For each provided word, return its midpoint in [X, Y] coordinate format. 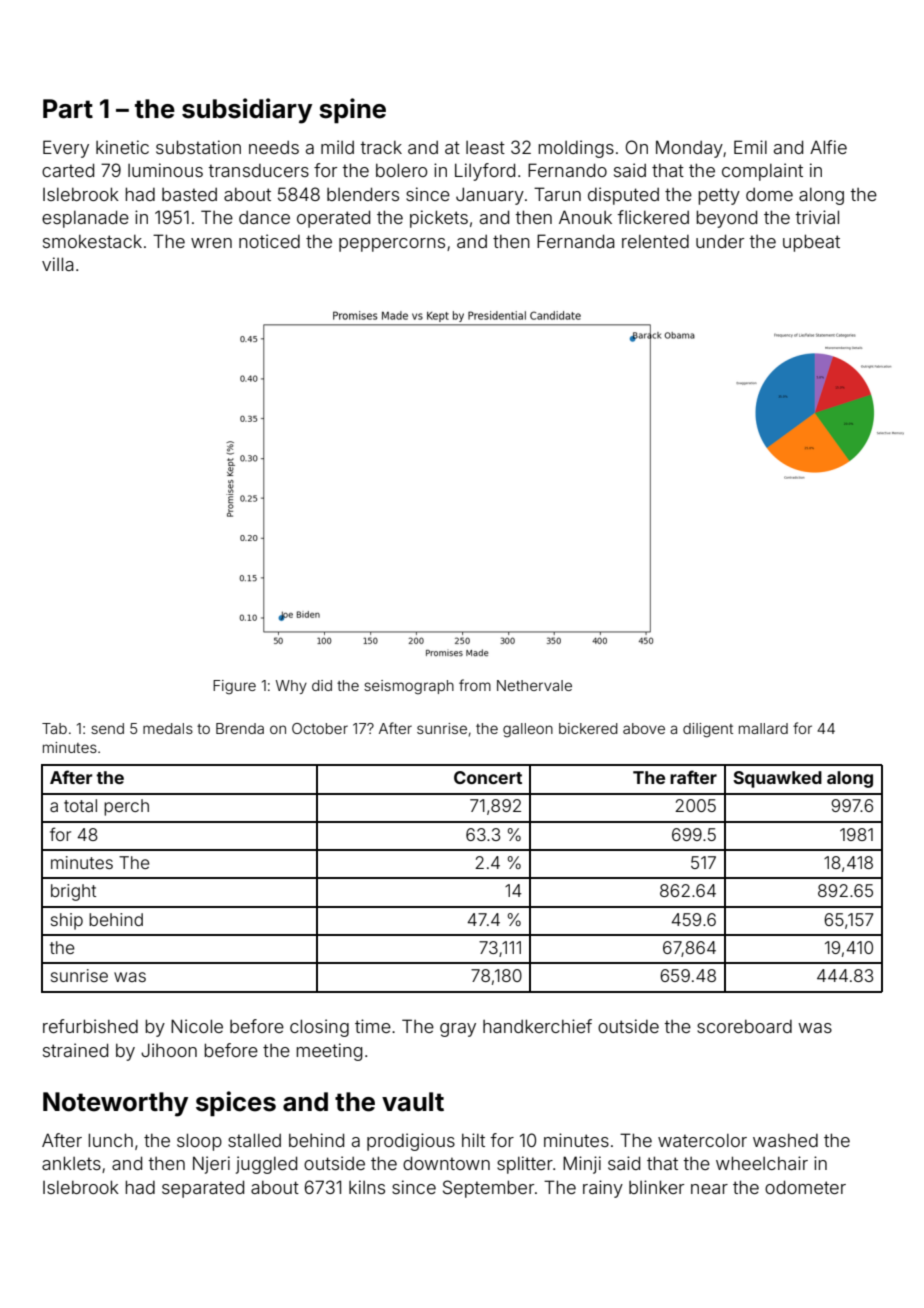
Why [291, 687]
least [485, 147]
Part [68, 109]
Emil [750, 147]
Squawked [777, 779]
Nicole [197, 1026]
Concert [488, 777]
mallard [763, 728]
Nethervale [534, 685]
